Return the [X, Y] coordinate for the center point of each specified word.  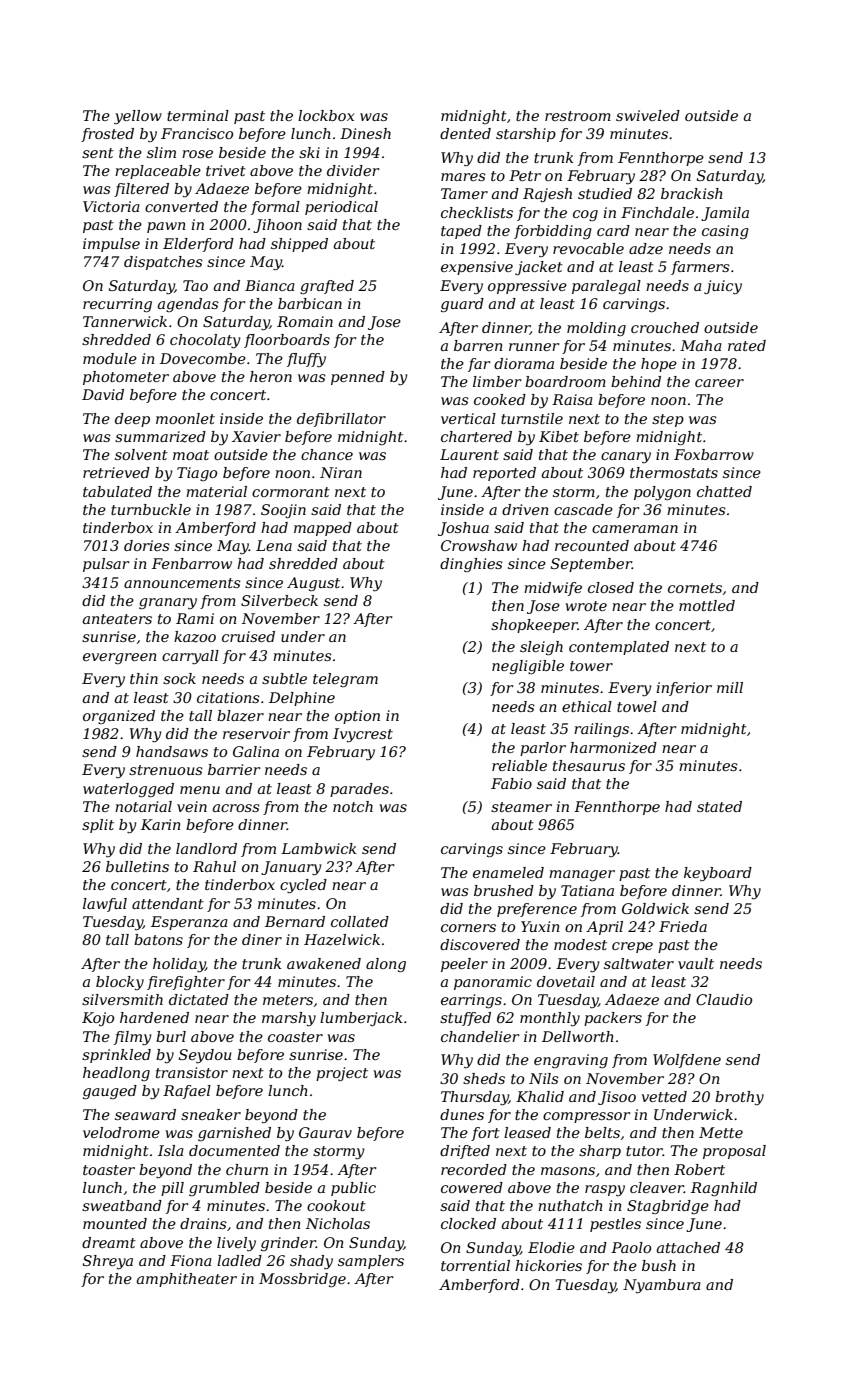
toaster [109, 1170]
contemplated [619, 648]
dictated [199, 999]
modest [580, 944]
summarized [160, 437]
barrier [234, 769]
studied [605, 193]
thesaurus [589, 765]
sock [179, 678]
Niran [341, 472]
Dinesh [365, 133]
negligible [528, 667]
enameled [508, 872]
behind [636, 381]
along [386, 965]
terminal [198, 115]
